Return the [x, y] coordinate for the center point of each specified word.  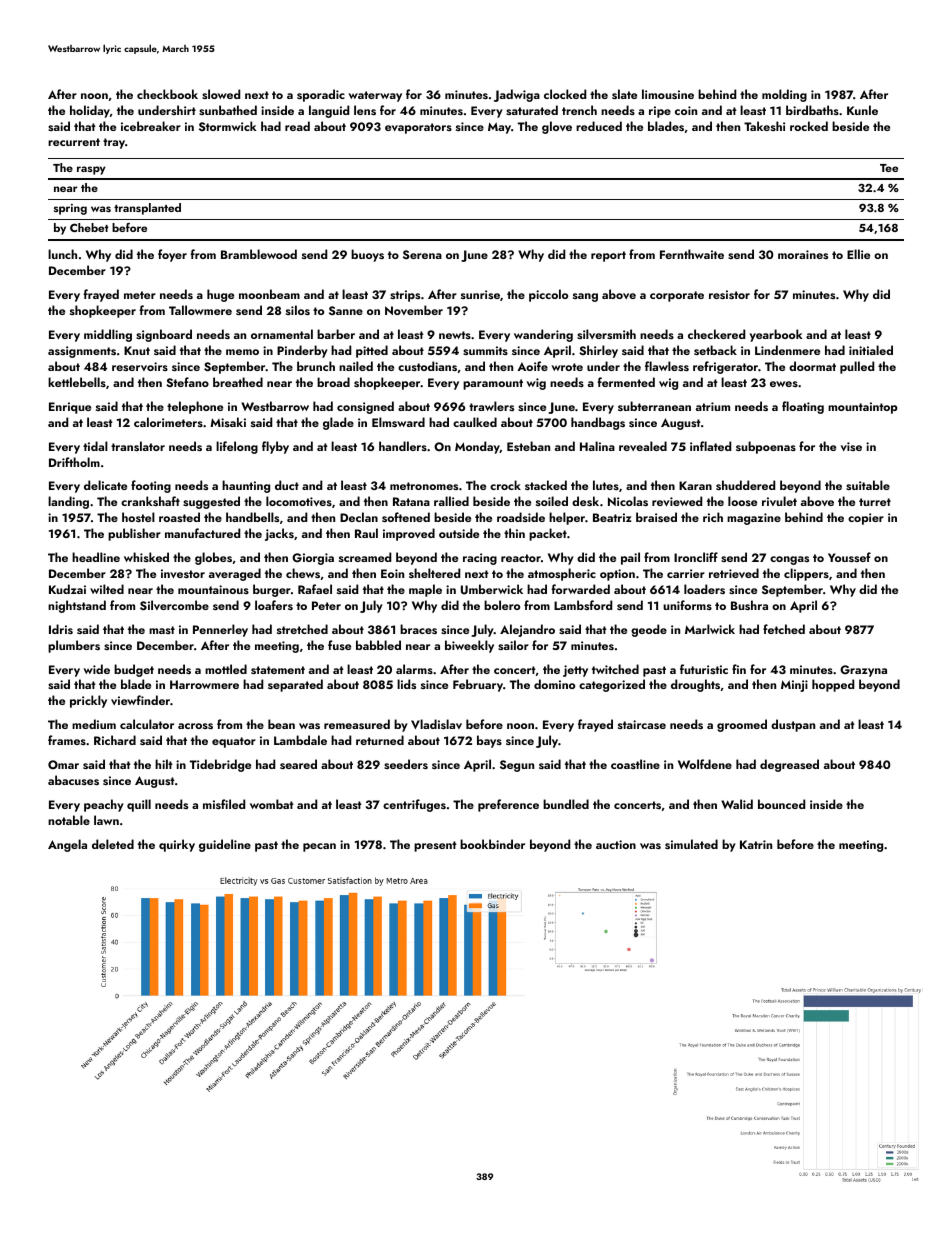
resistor [729, 294]
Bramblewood [259, 254]
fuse [339, 645]
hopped [833, 685]
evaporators [418, 128]
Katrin [756, 844]
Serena [422, 254]
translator [138, 446]
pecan [319, 847]
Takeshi [764, 126]
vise [851, 446]
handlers [403, 446]
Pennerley [220, 630]
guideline [225, 845]
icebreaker [151, 126]
